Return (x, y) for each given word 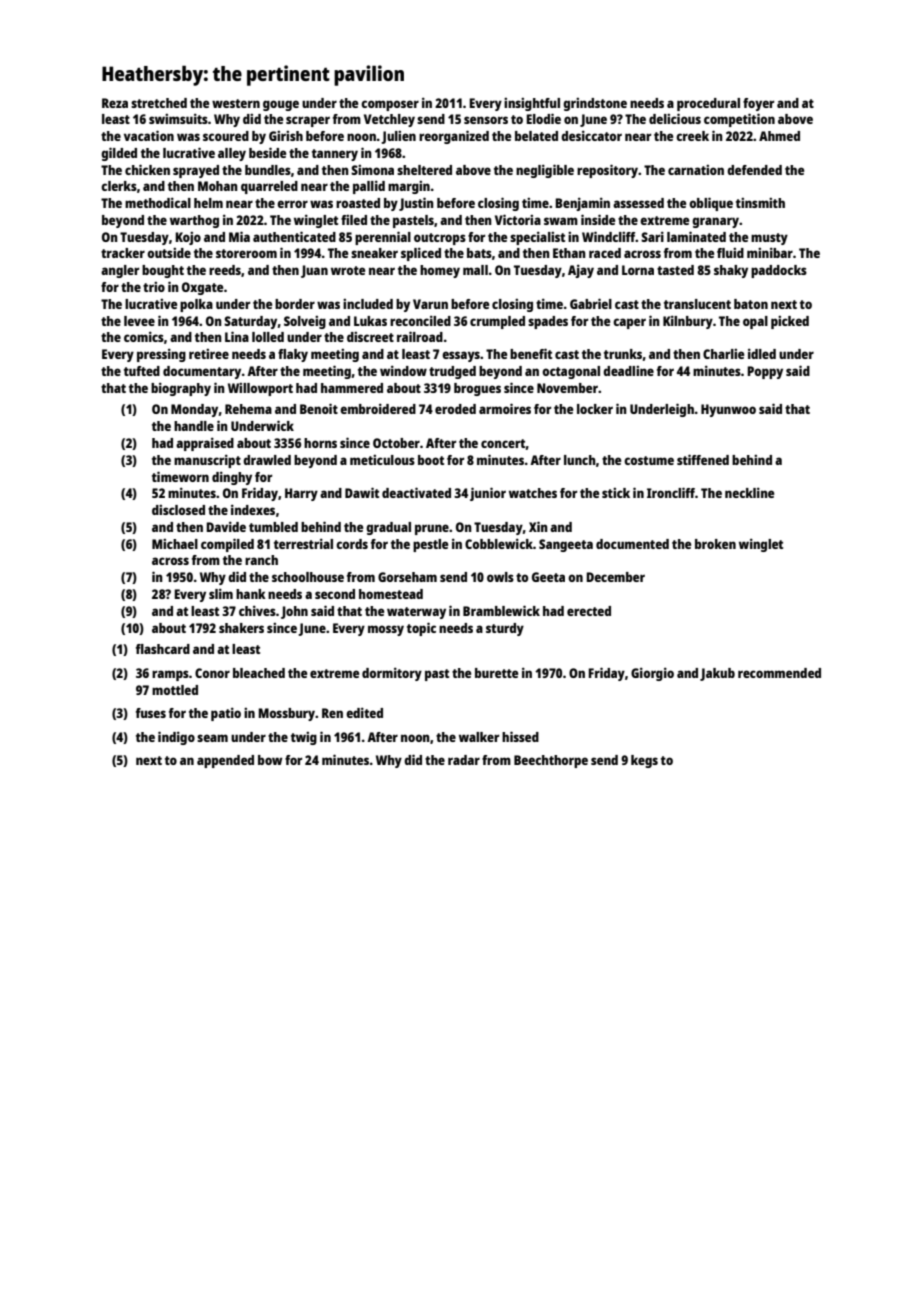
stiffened (703, 459)
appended (225, 761)
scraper (308, 121)
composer (390, 105)
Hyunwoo (728, 410)
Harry (301, 494)
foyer (758, 104)
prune (432, 529)
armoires (505, 408)
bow (270, 760)
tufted (142, 371)
